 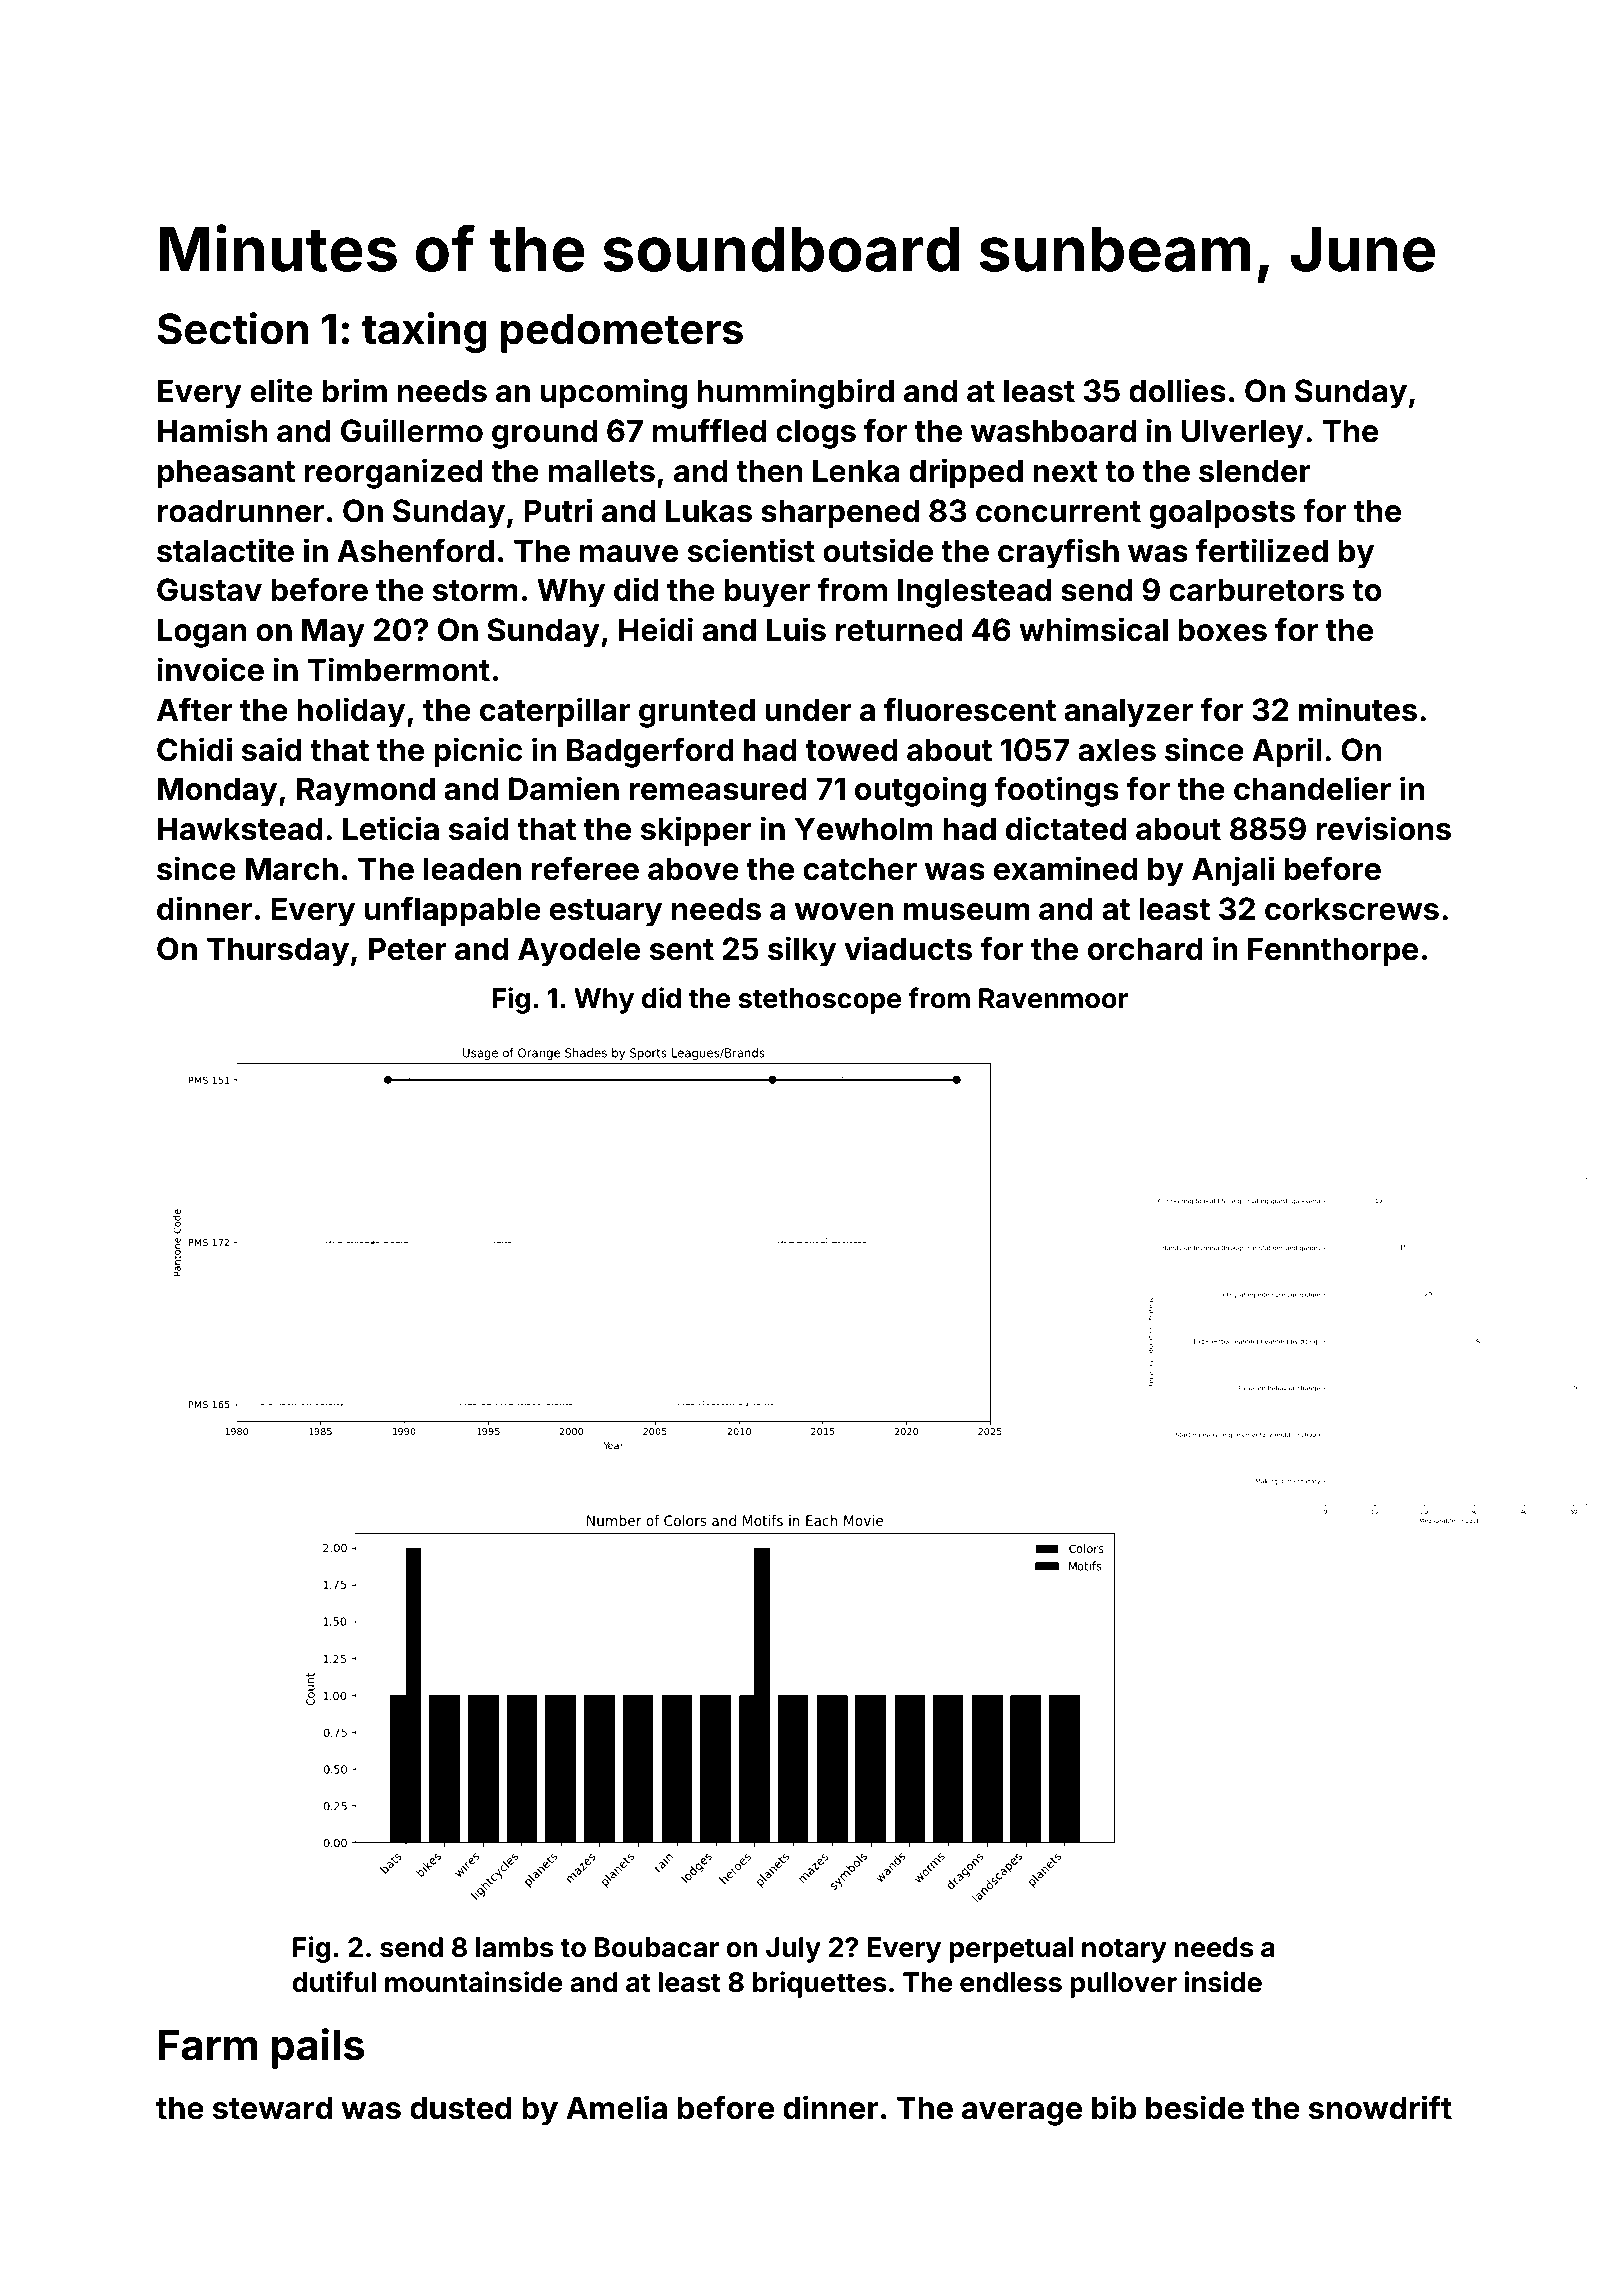 What do you see at coordinates (514, 1947) in the page?
I see `lambs` at bounding box center [514, 1947].
